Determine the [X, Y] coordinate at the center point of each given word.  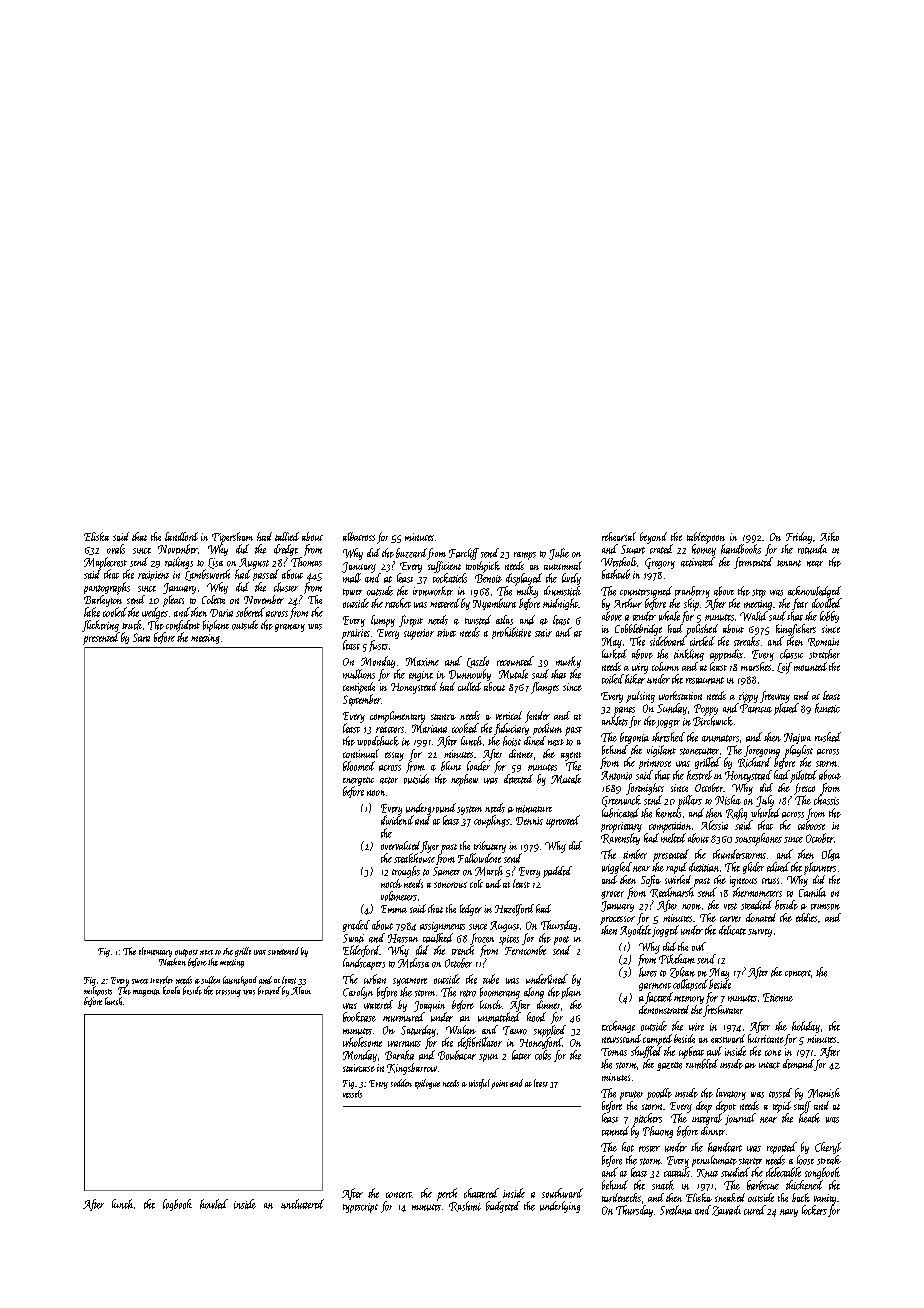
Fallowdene [479, 858]
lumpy [383, 621]
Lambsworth [207, 575]
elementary [155, 952]
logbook [177, 1205]
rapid [676, 868]
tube [491, 979]
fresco [804, 789]
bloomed [359, 766]
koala [171, 990]
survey [760, 933]
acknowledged [814, 592]
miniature [534, 809]
